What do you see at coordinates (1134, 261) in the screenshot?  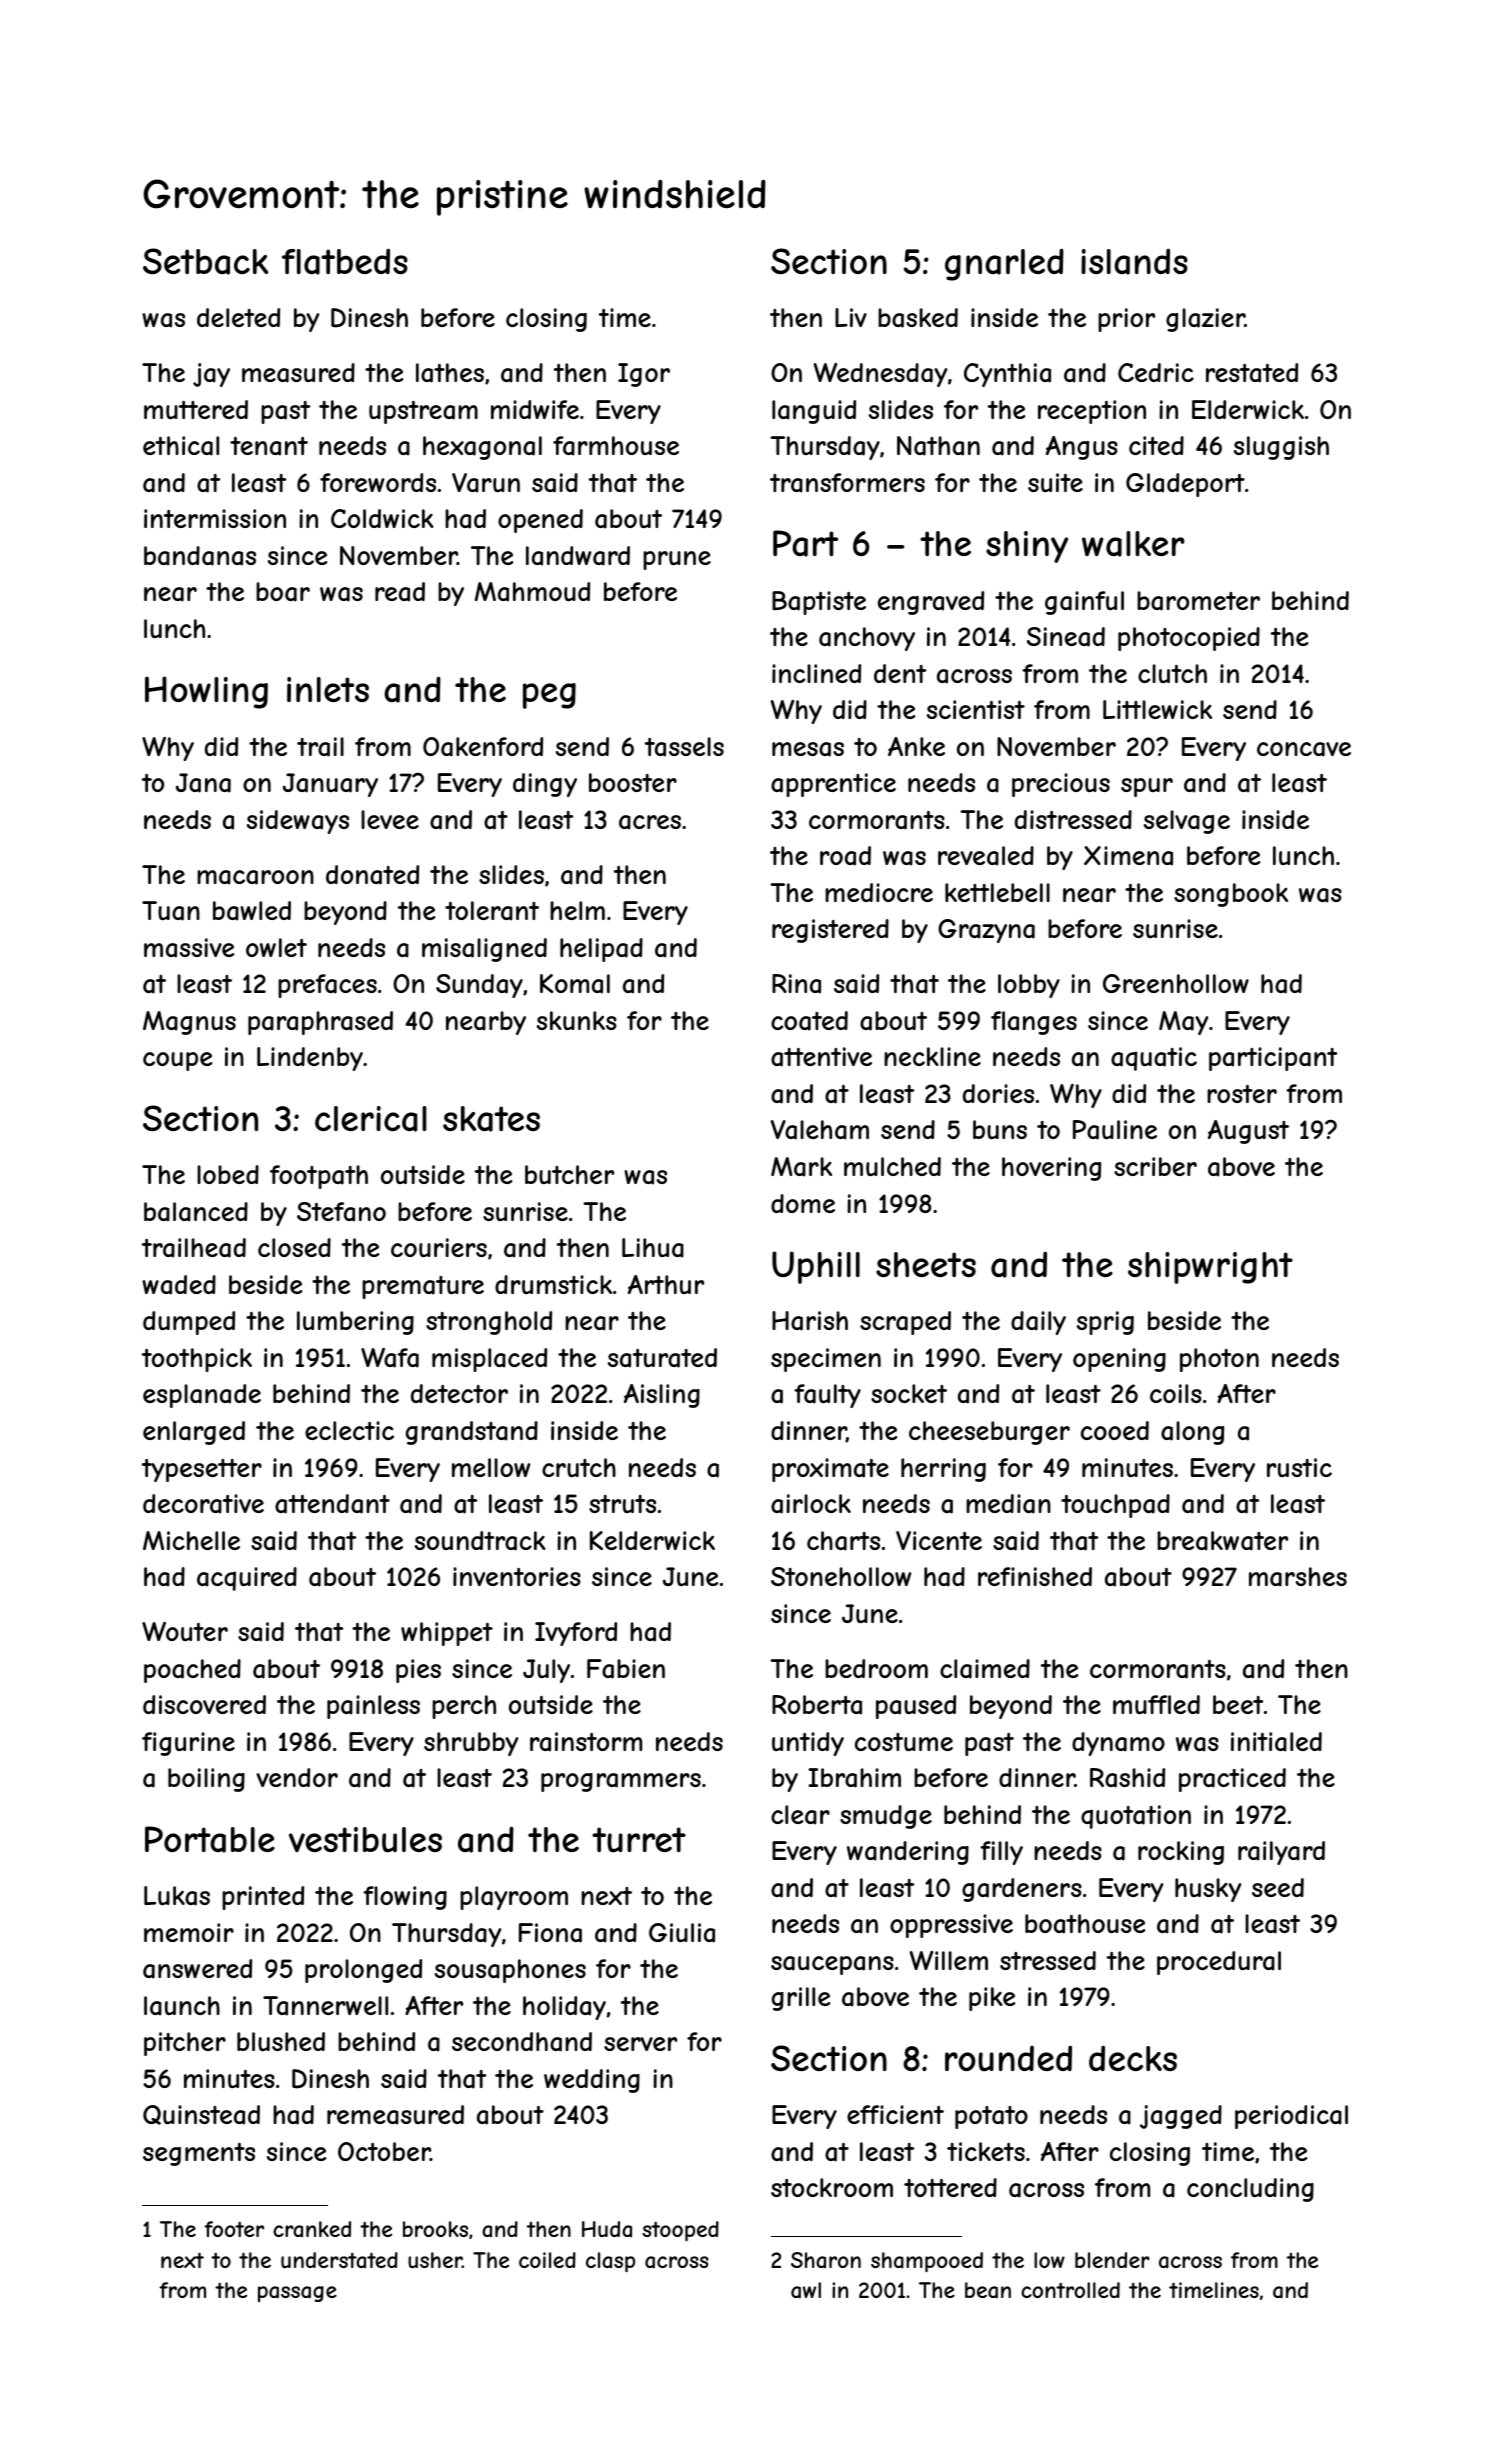 I see `islands` at bounding box center [1134, 261].
